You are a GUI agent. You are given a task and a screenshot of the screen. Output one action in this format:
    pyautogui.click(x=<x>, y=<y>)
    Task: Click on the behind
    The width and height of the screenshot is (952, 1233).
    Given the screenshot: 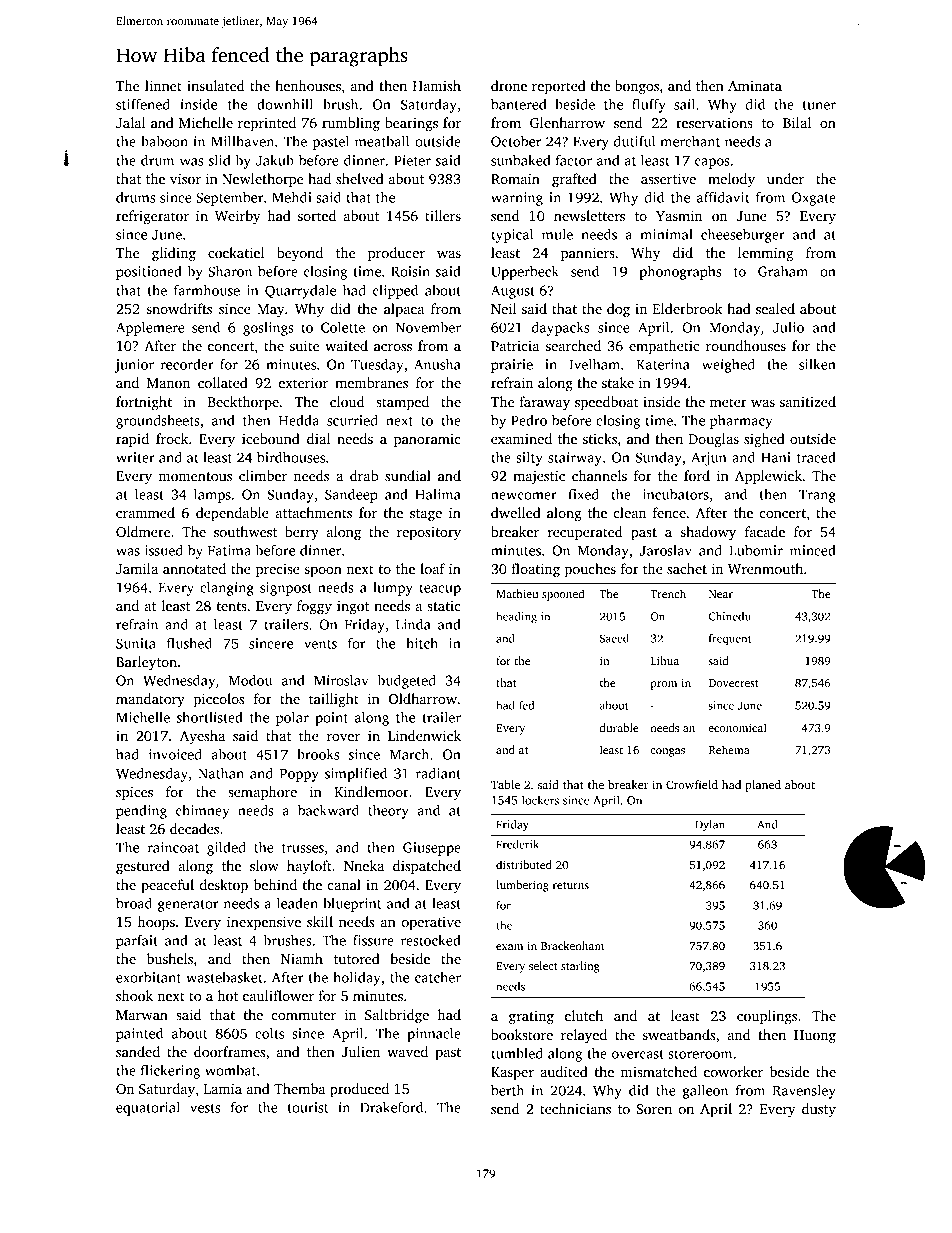 What is the action you would take?
    pyautogui.click(x=275, y=884)
